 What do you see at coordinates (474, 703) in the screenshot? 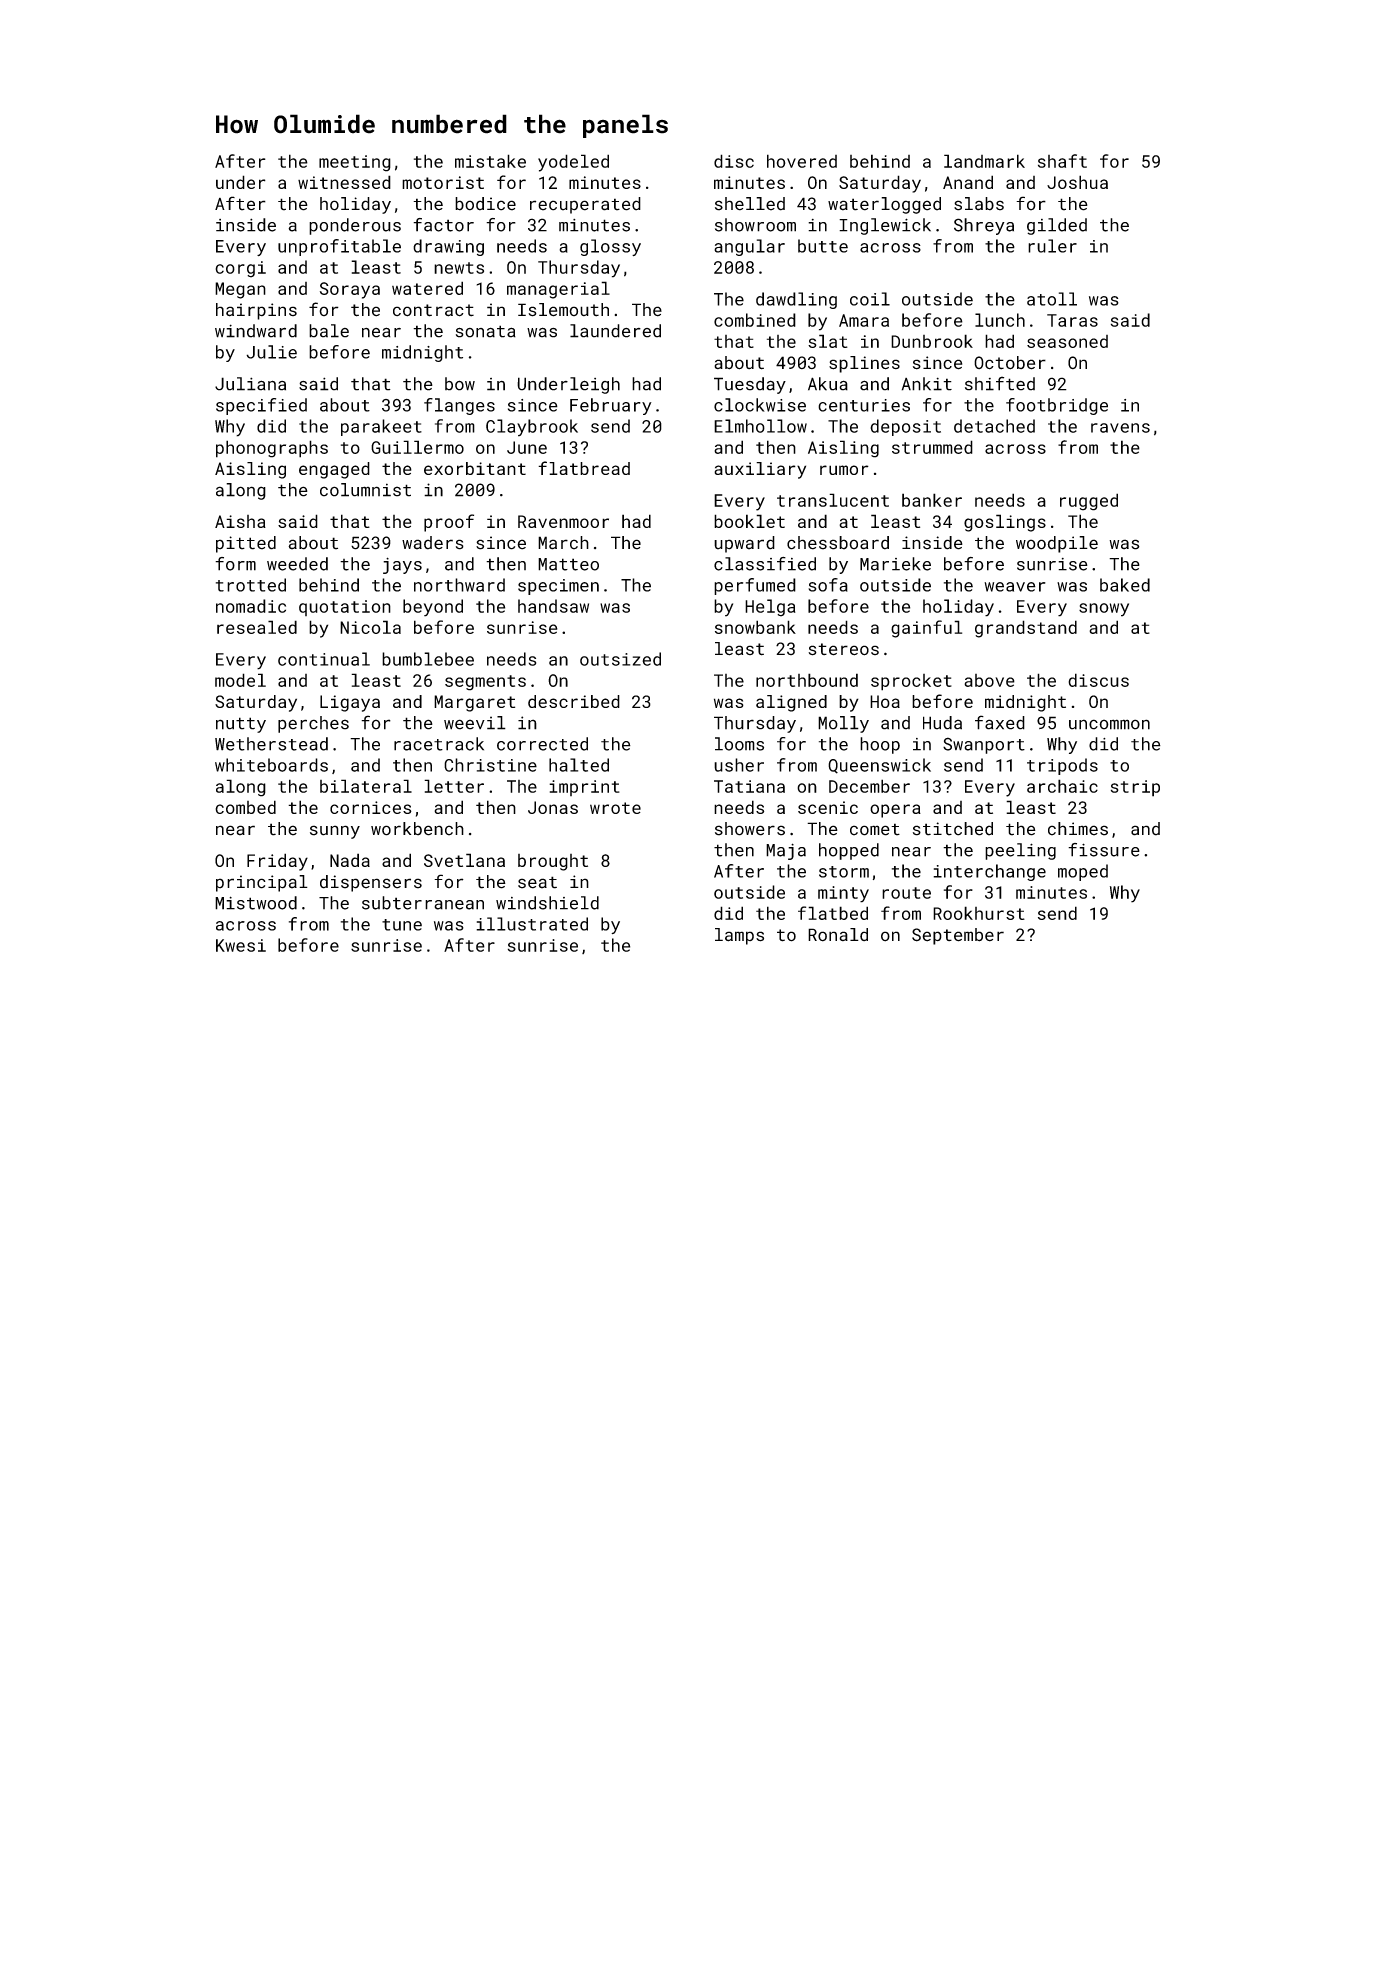
I see `Margaret` at bounding box center [474, 703].
